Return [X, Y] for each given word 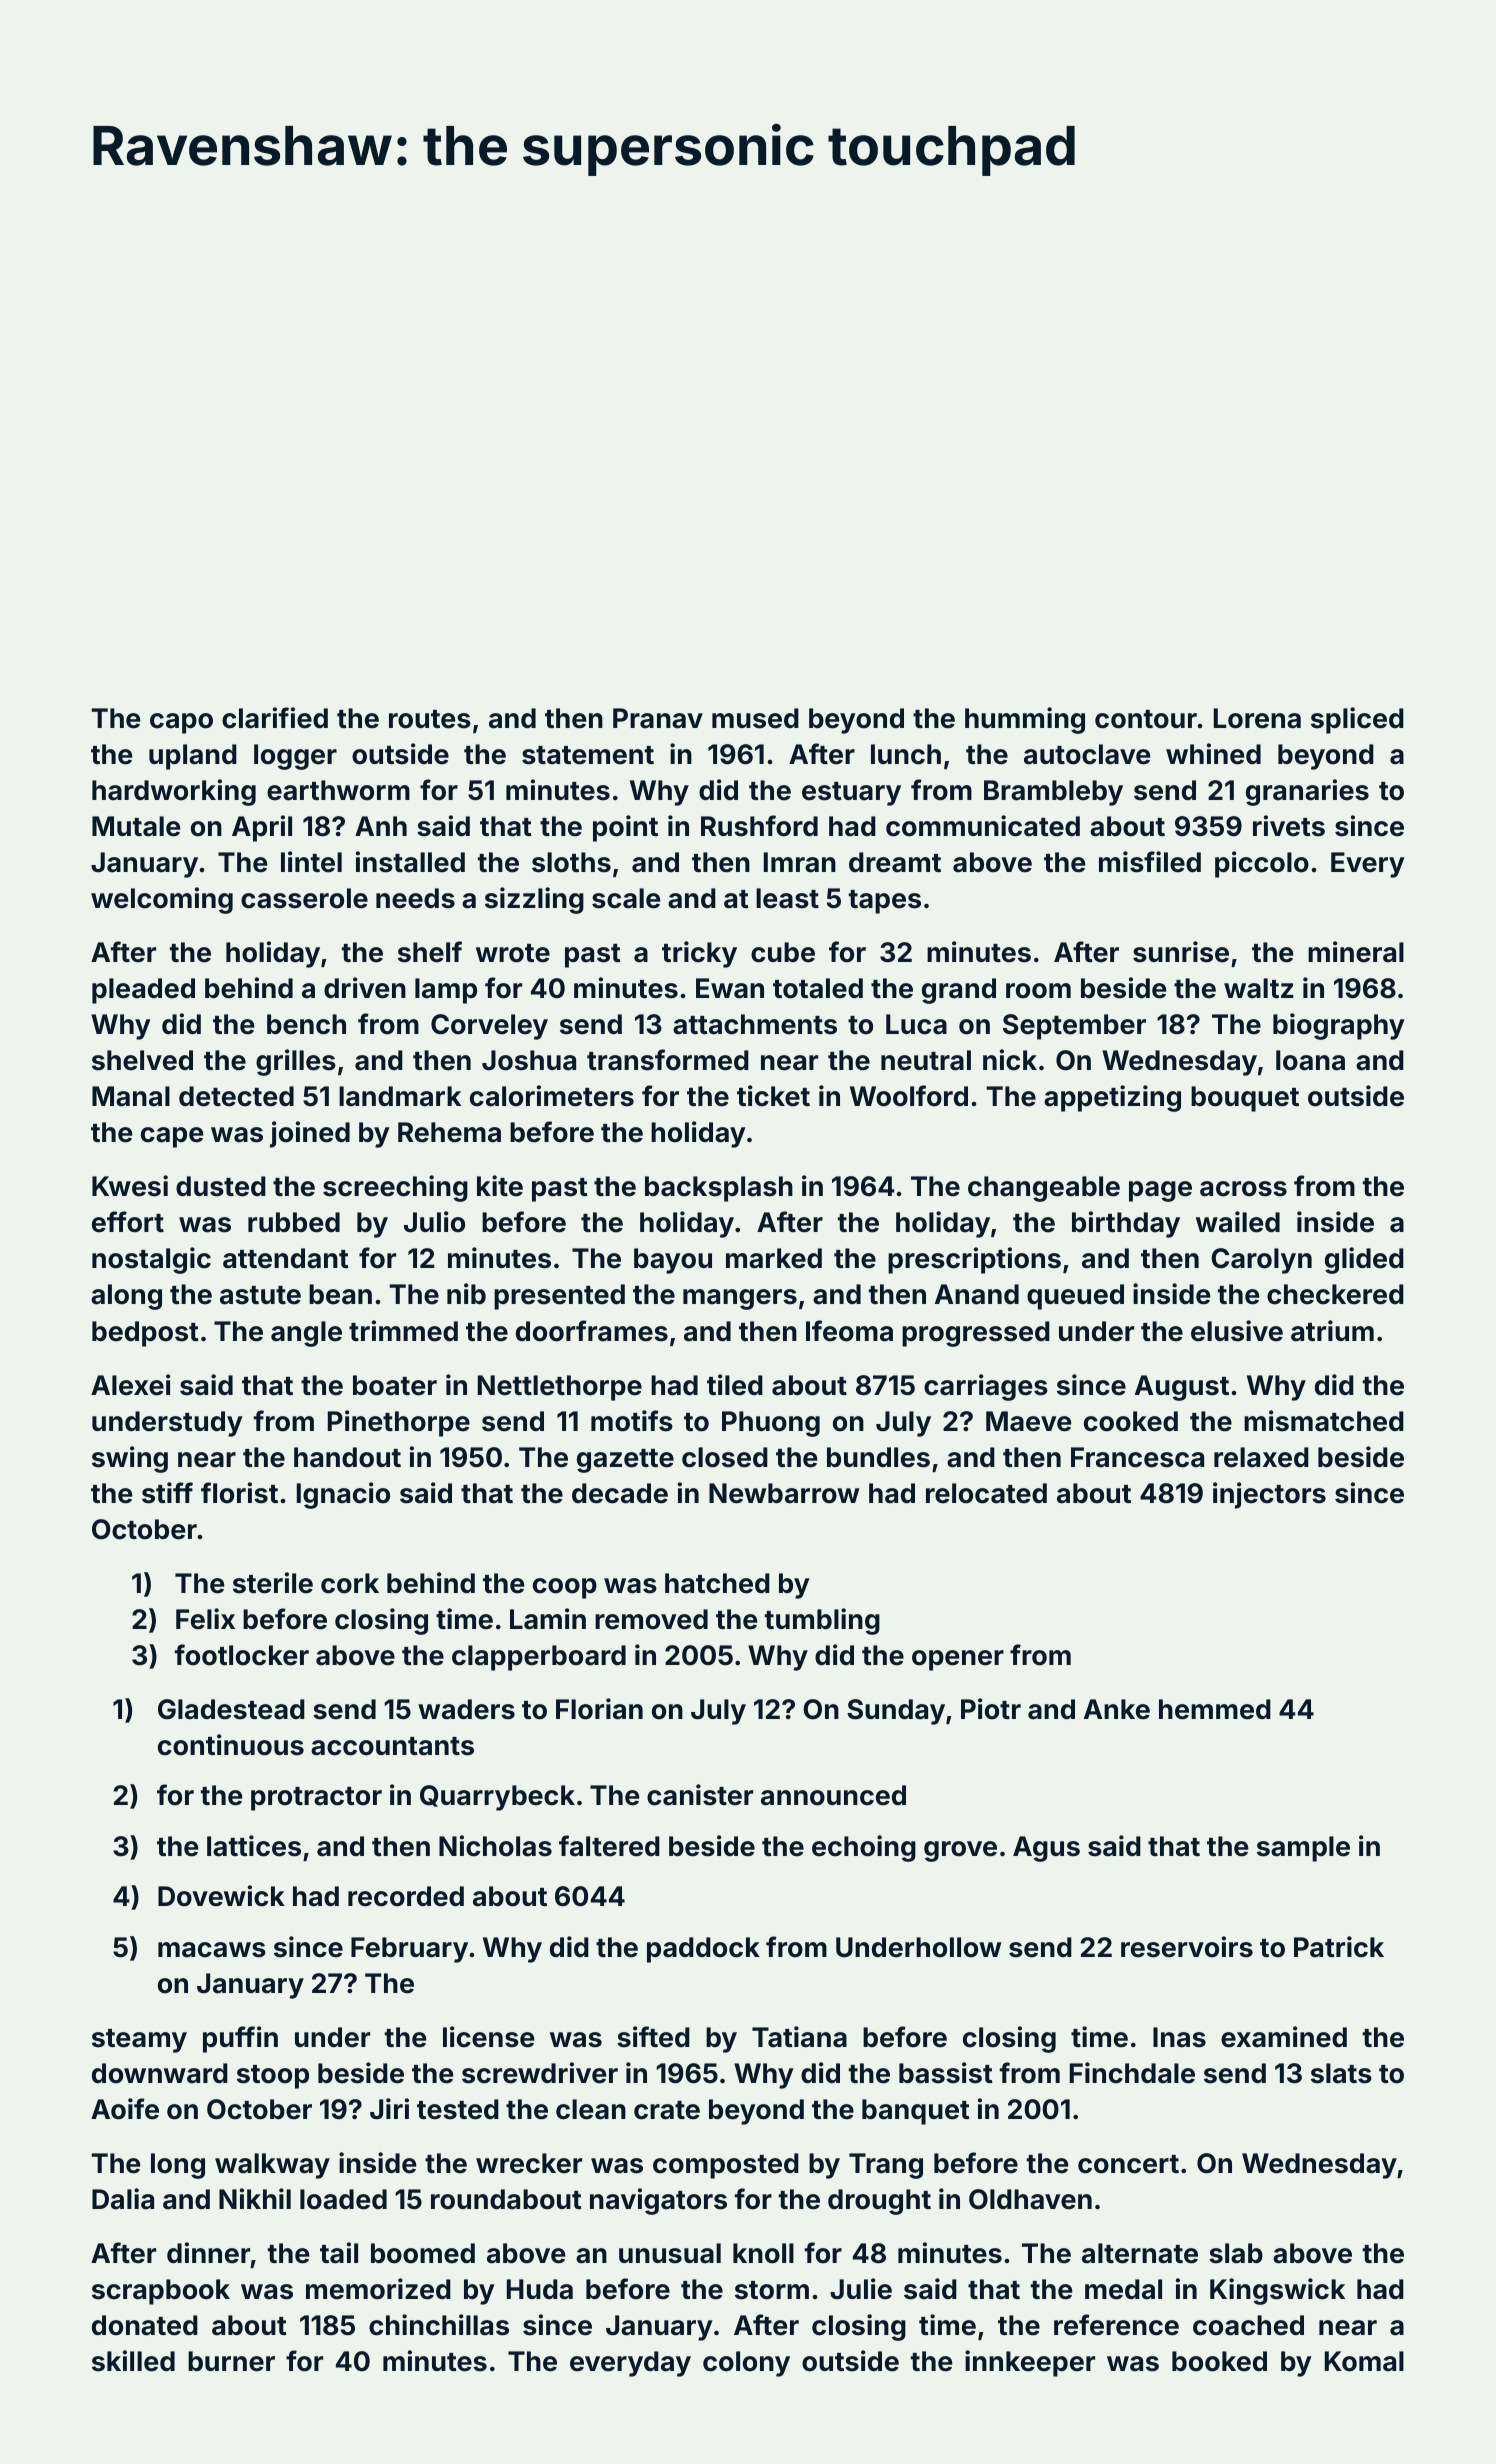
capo [181, 723]
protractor [316, 1799]
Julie [861, 2289]
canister [700, 1795]
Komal [1364, 2361]
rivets [1289, 826]
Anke [1117, 1709]
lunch [906, 754]
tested [458, 2109]
